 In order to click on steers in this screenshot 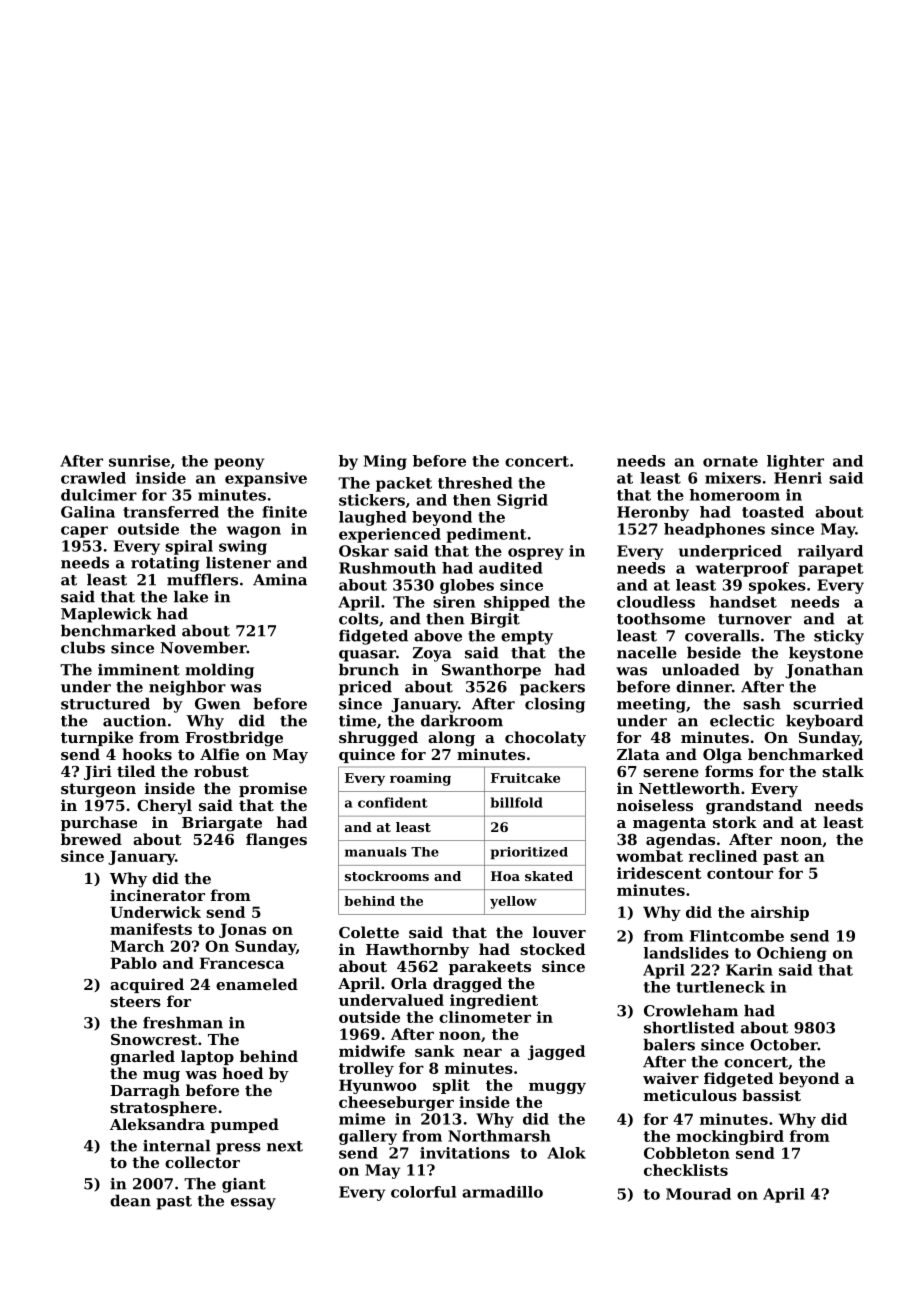, I will do `click(135, 1001)`.
